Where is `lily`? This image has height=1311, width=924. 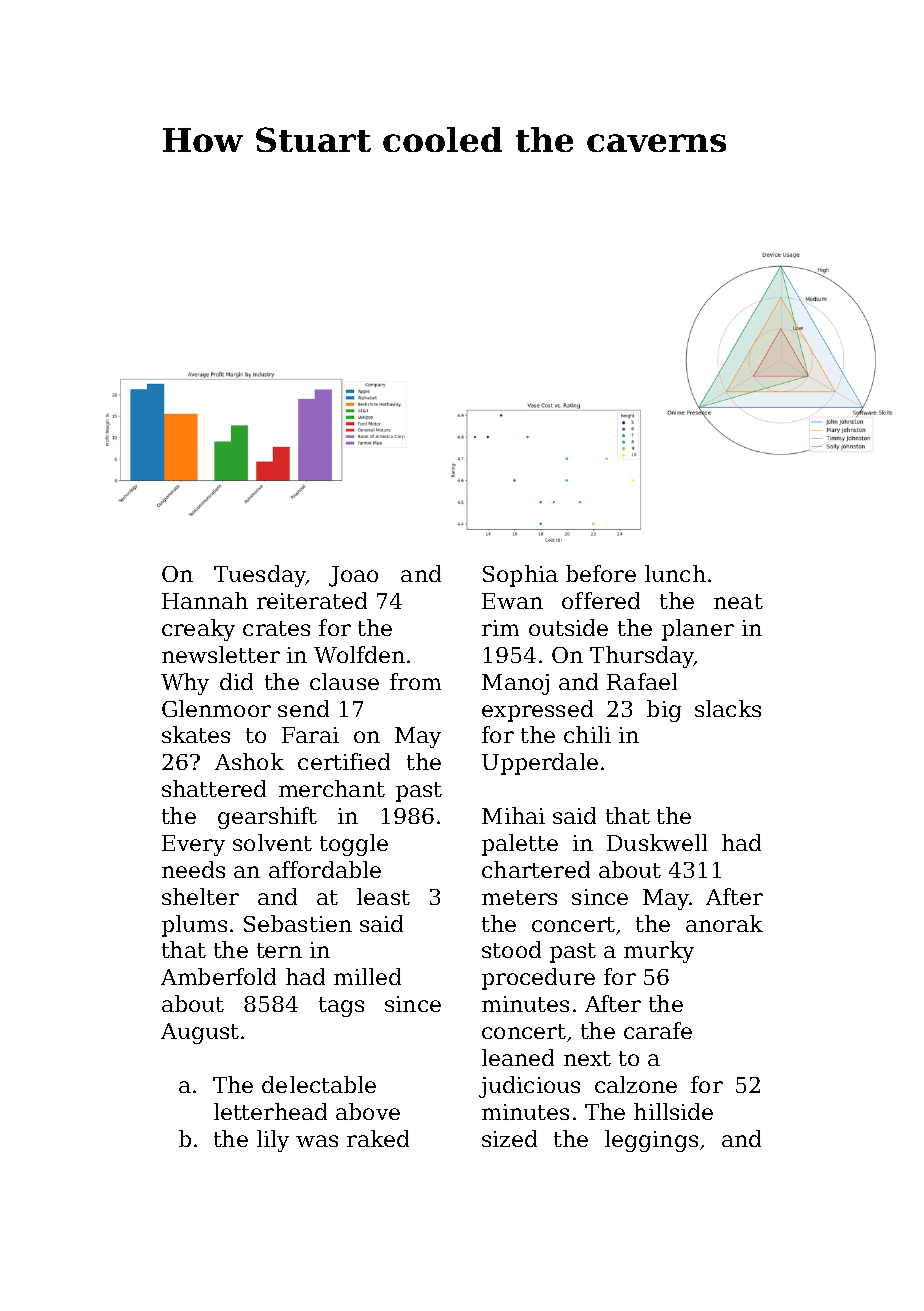
lily is located at coordinates (273, 1141).
